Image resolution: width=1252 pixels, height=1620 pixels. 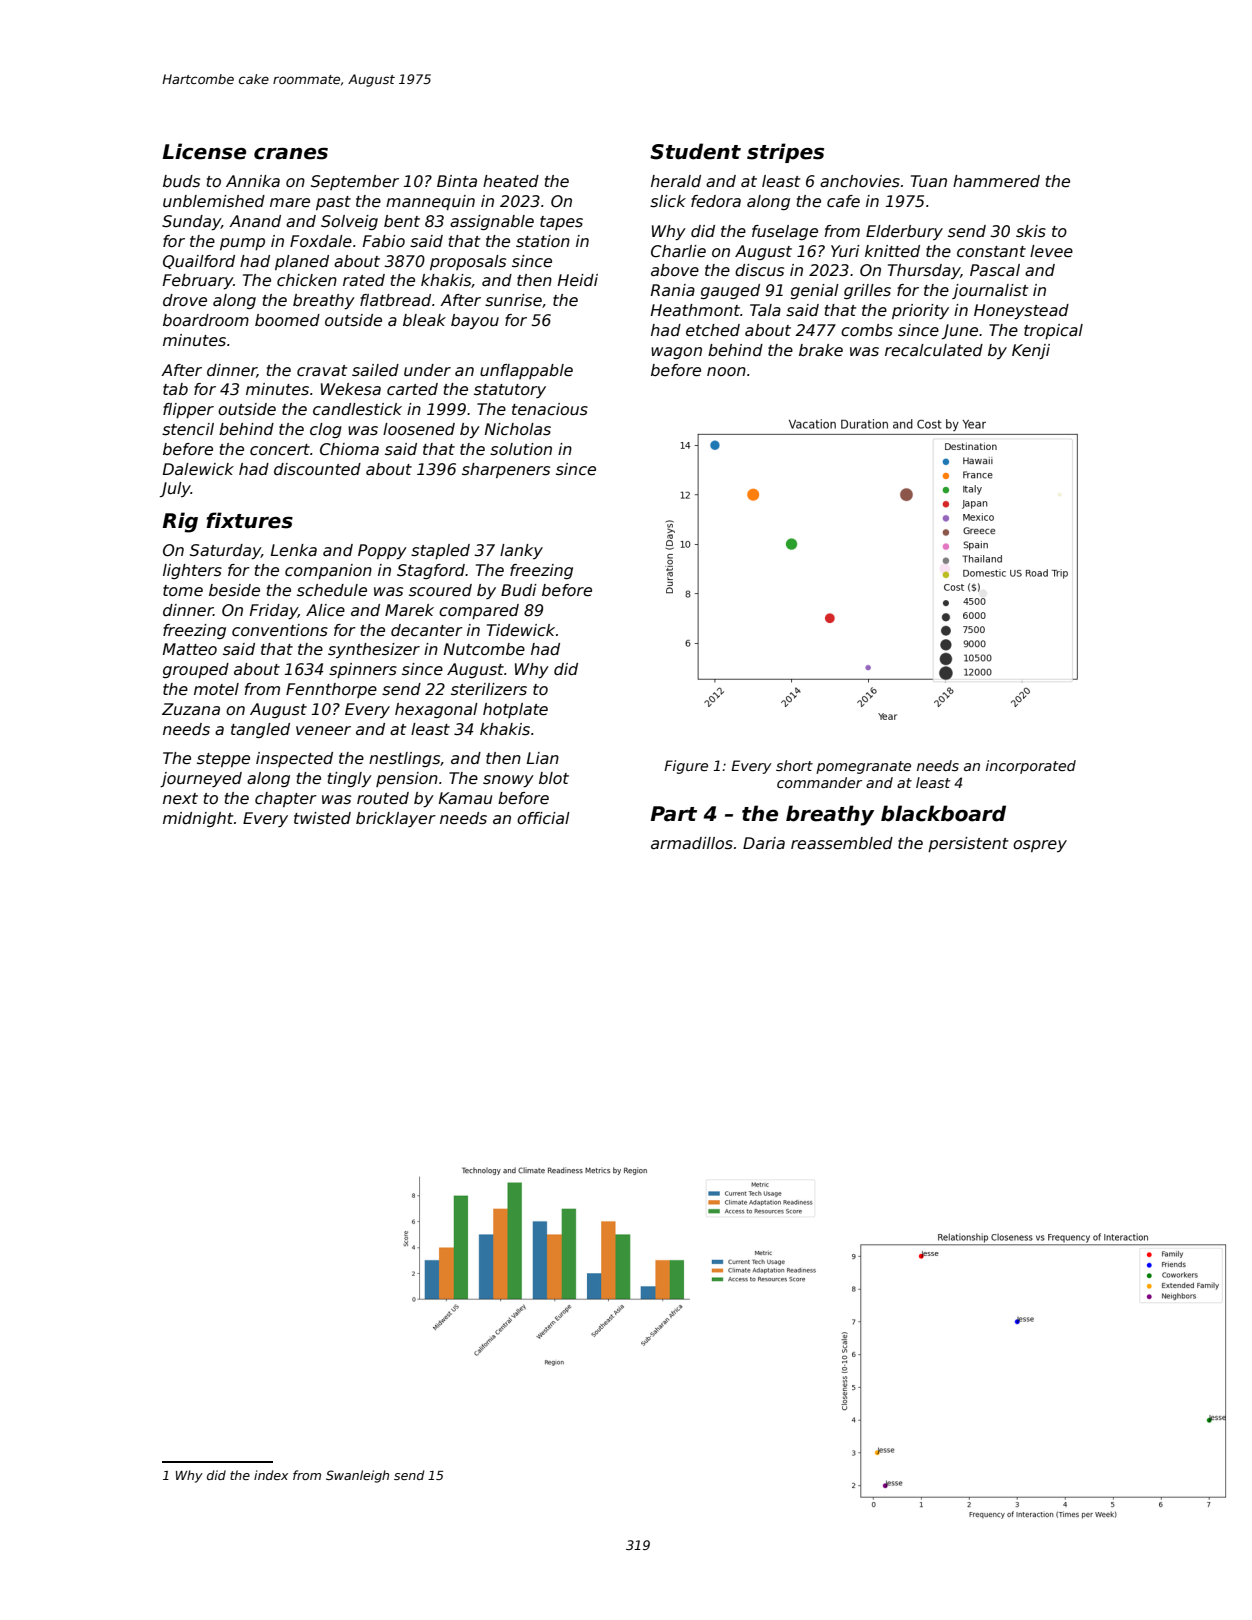 I want to click on osprey, so click(x=1040, y=846).
